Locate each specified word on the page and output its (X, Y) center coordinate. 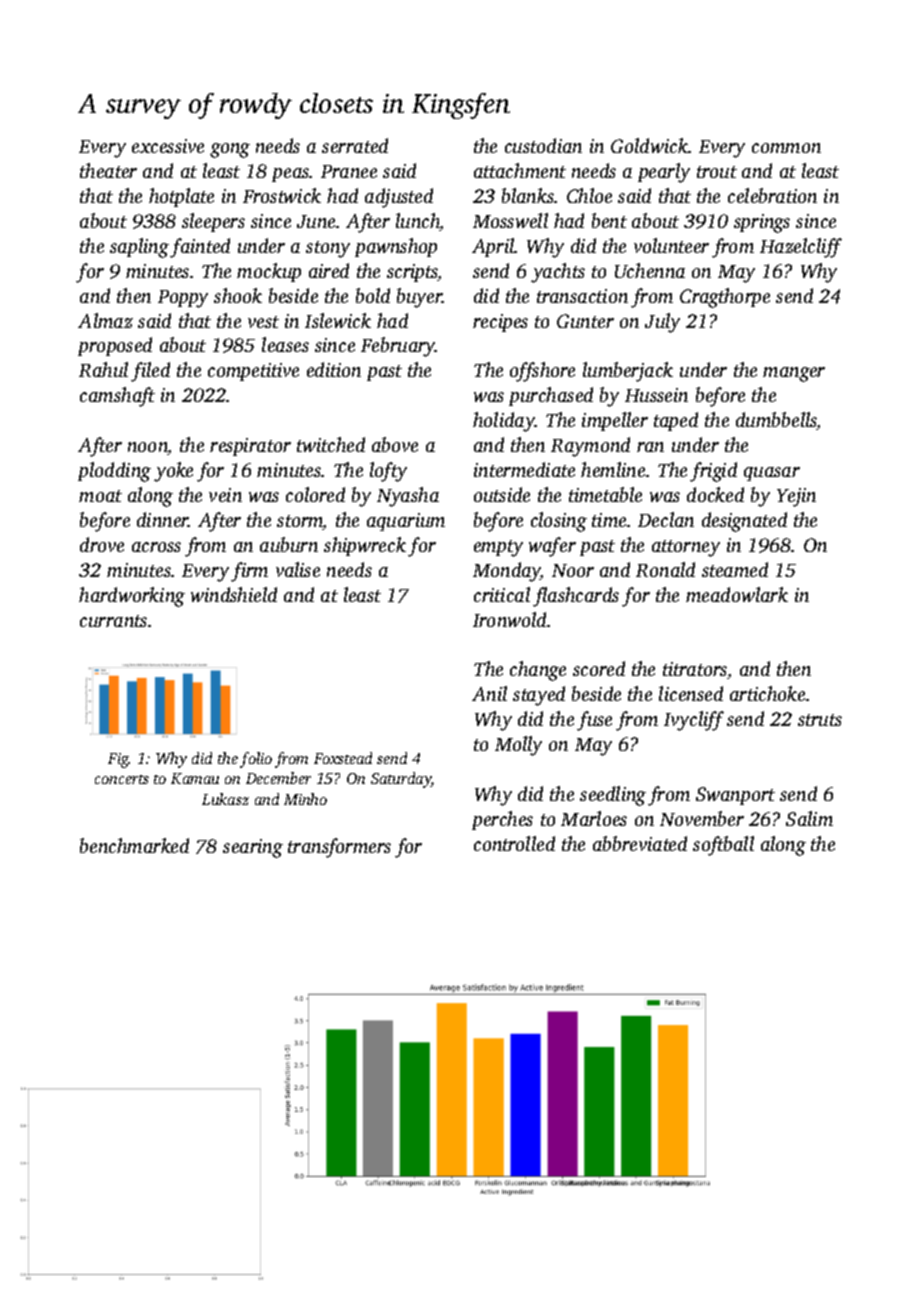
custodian (543, 145)
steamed (735, 569)
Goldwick (649, 145)
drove (102, 544)
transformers (339, 848)
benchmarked (134, 845)
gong (230, 150)
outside (502, 494)
